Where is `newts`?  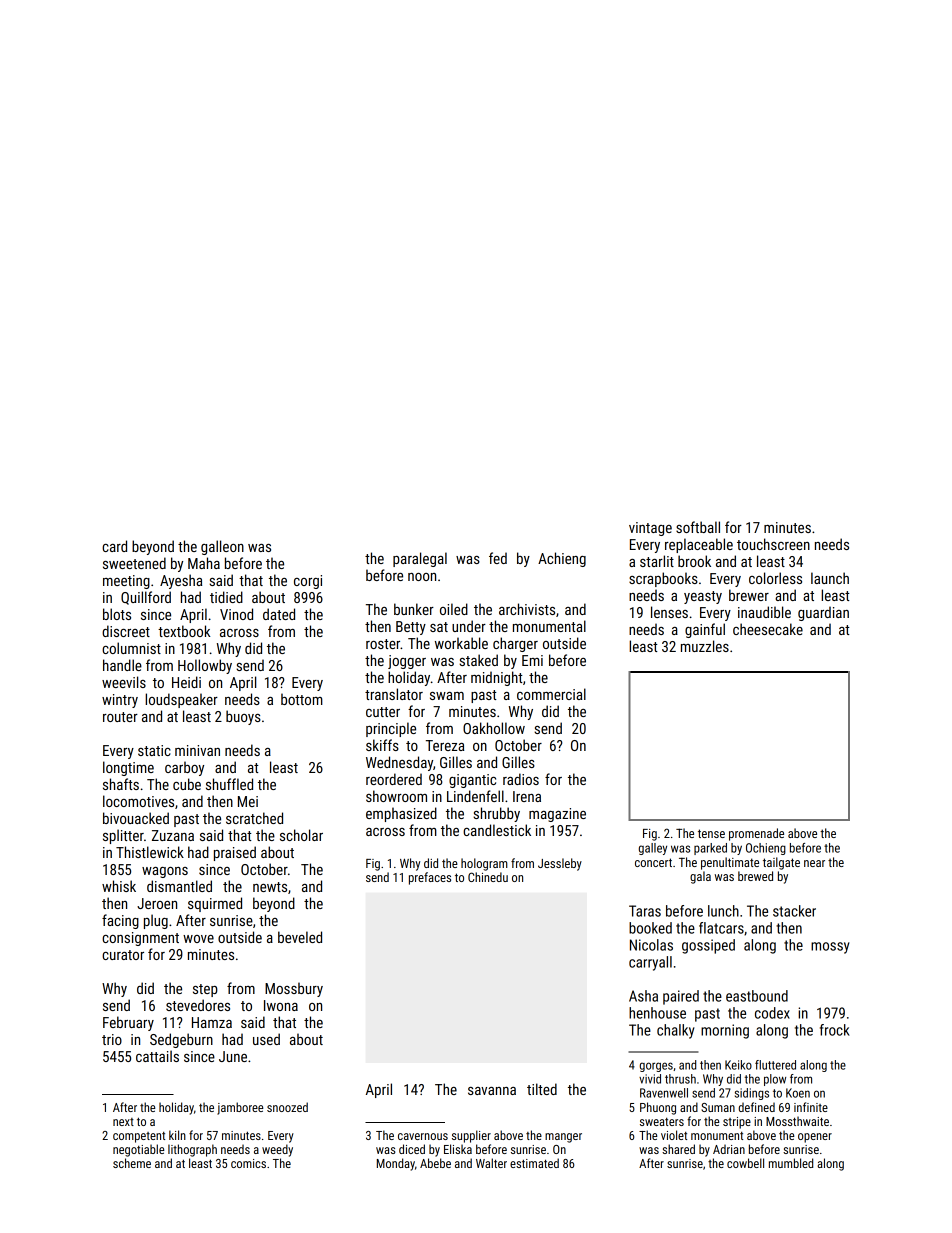 newts is located at coordinates (270, 887).
